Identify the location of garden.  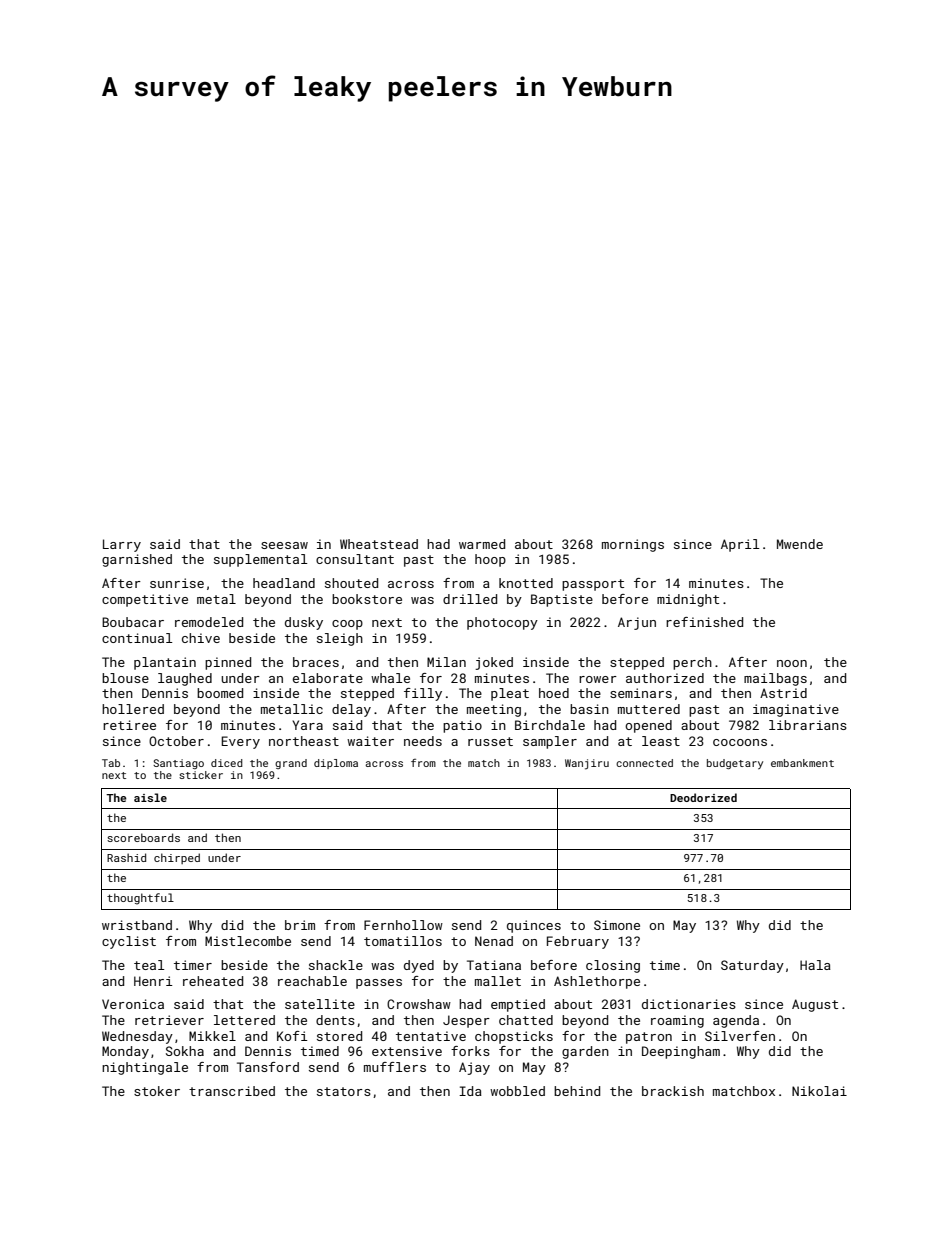
(585, 1052).
